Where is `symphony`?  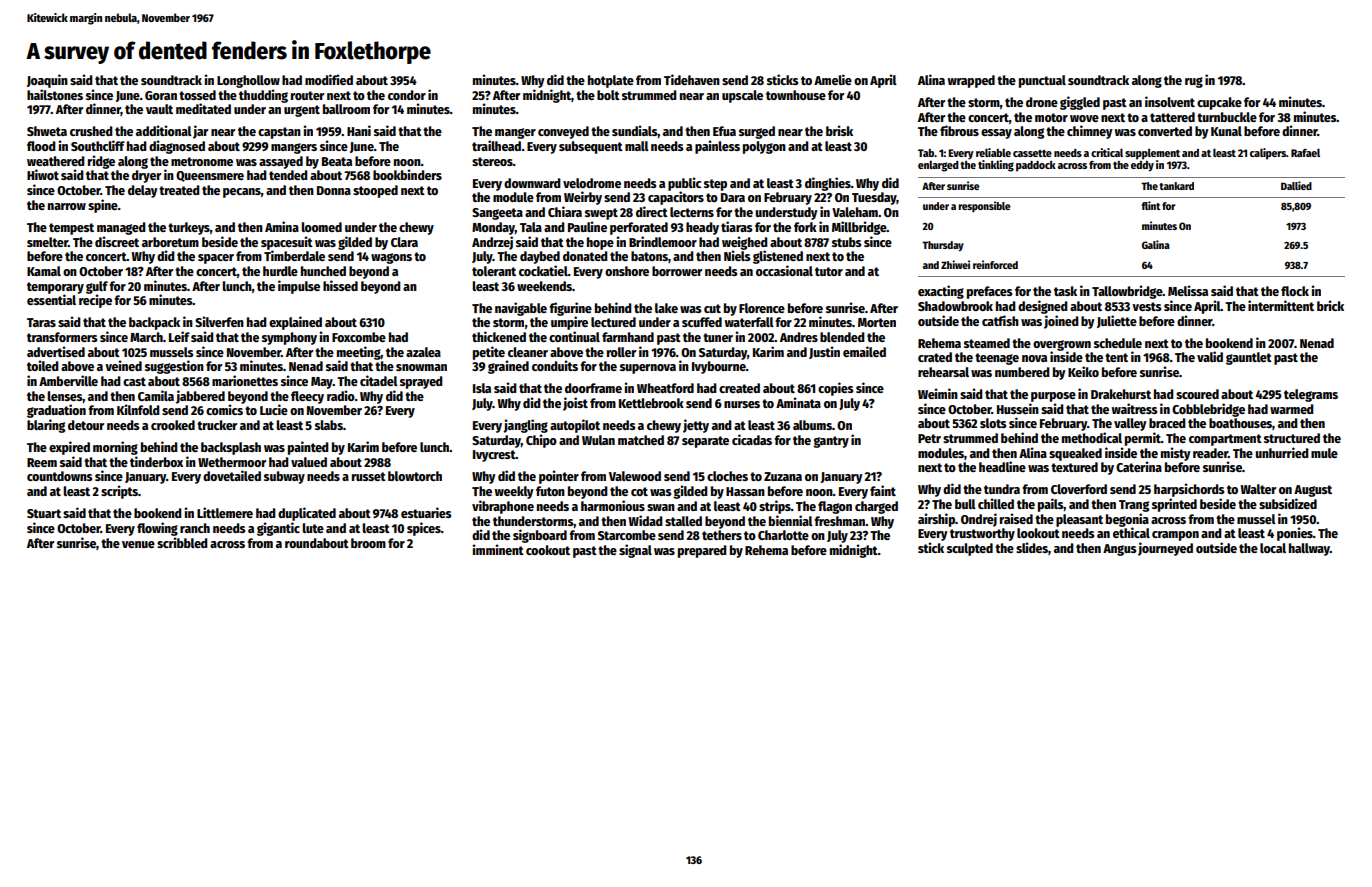 symphony is located at coordinates (289, 338).
